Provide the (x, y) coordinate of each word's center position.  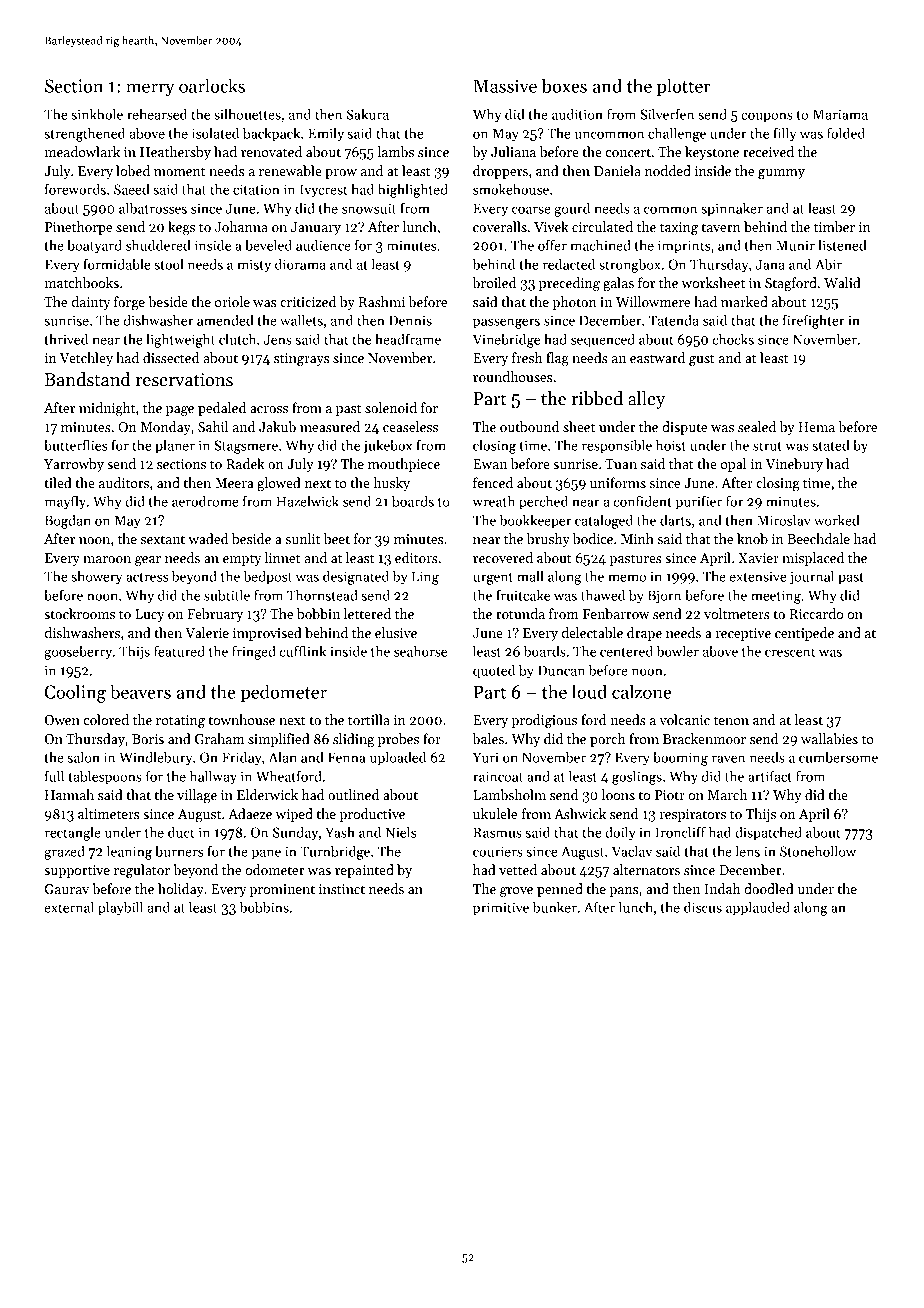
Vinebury (794, 465)
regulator (142, 871)
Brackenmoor (704, 738)
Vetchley (86, 359)
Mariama (840, 114)
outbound (529, 426)
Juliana (513, 151)
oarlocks (212, 85)
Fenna (347, 757)
